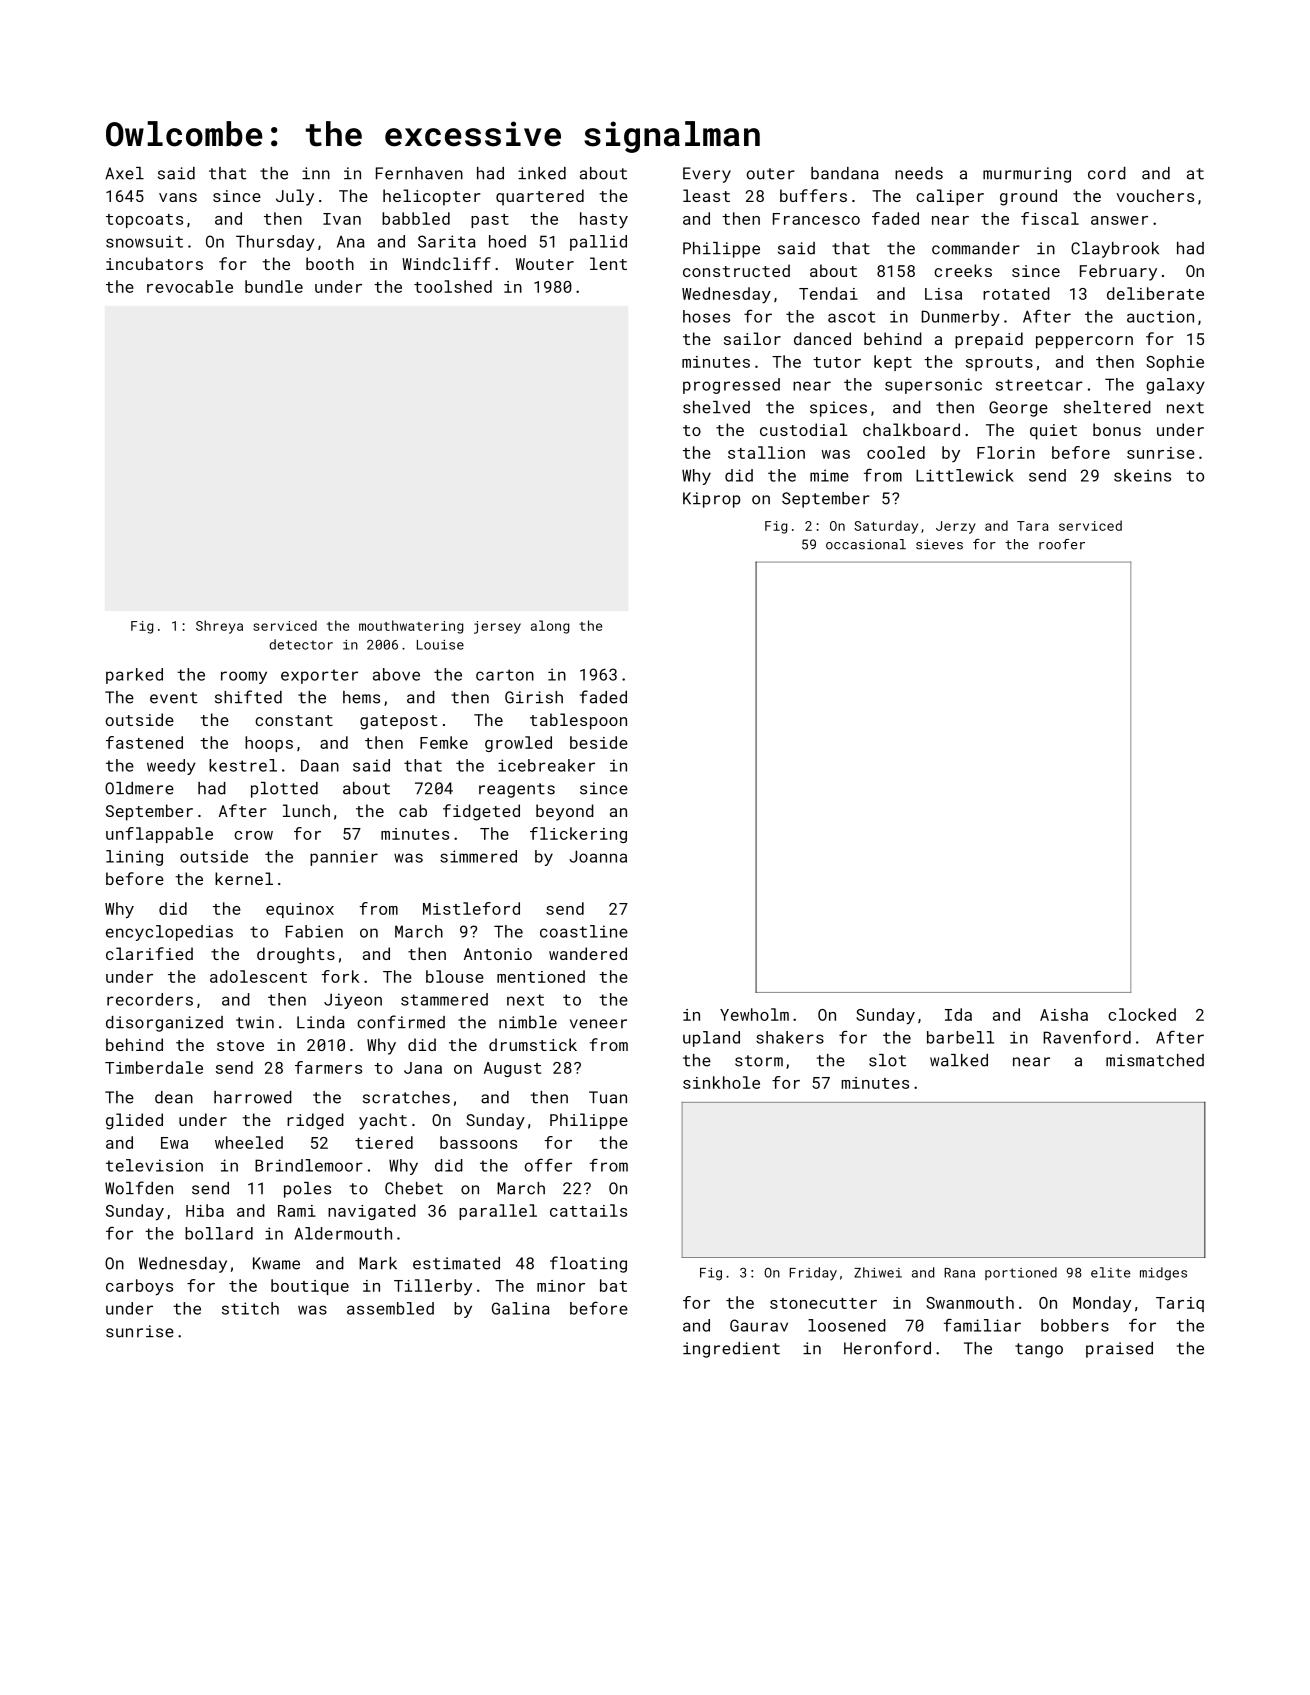  I want to click on Heronford, so click(887, 1348).
